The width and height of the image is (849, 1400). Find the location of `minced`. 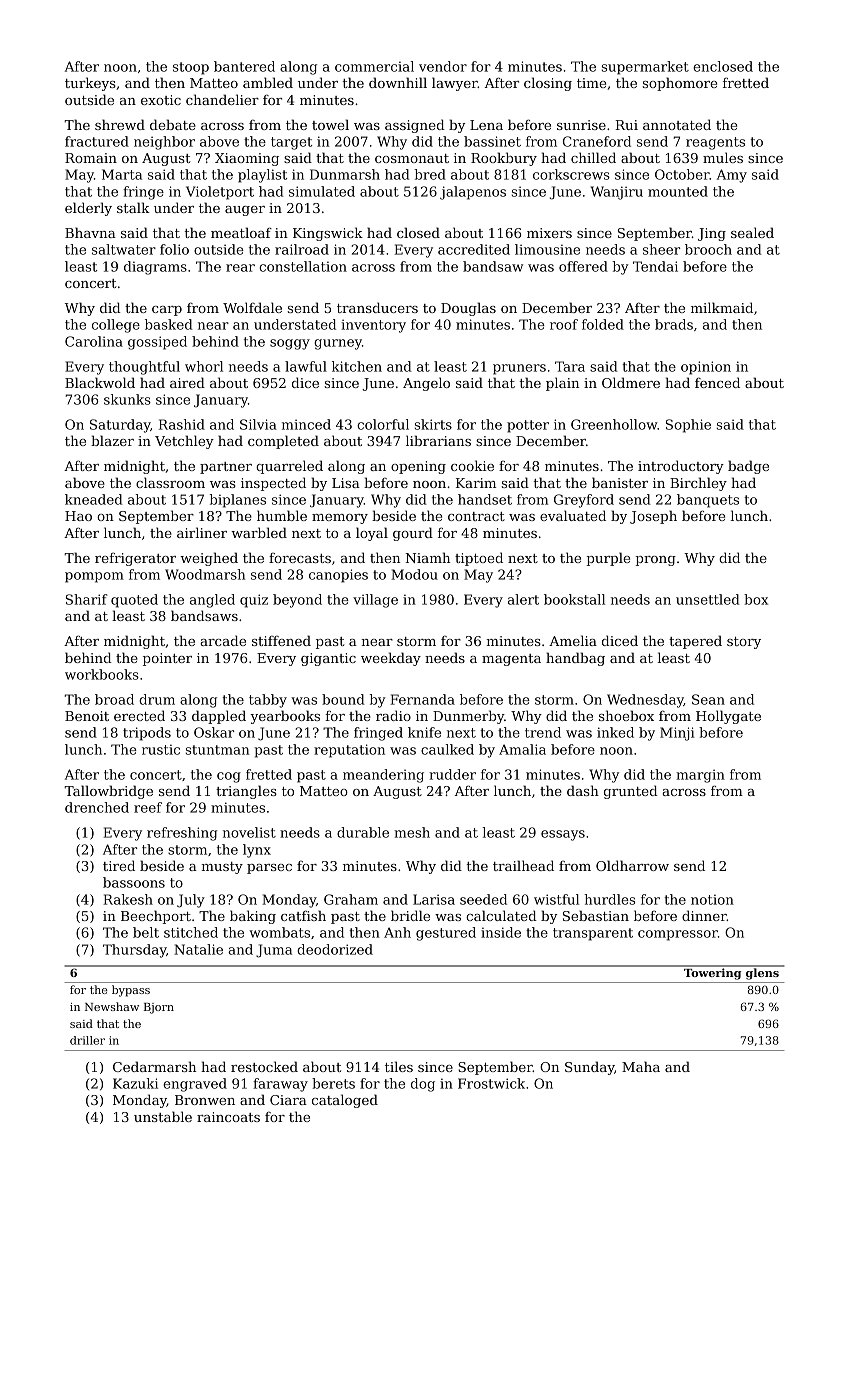

minced is located at coordinates (306, 424).
